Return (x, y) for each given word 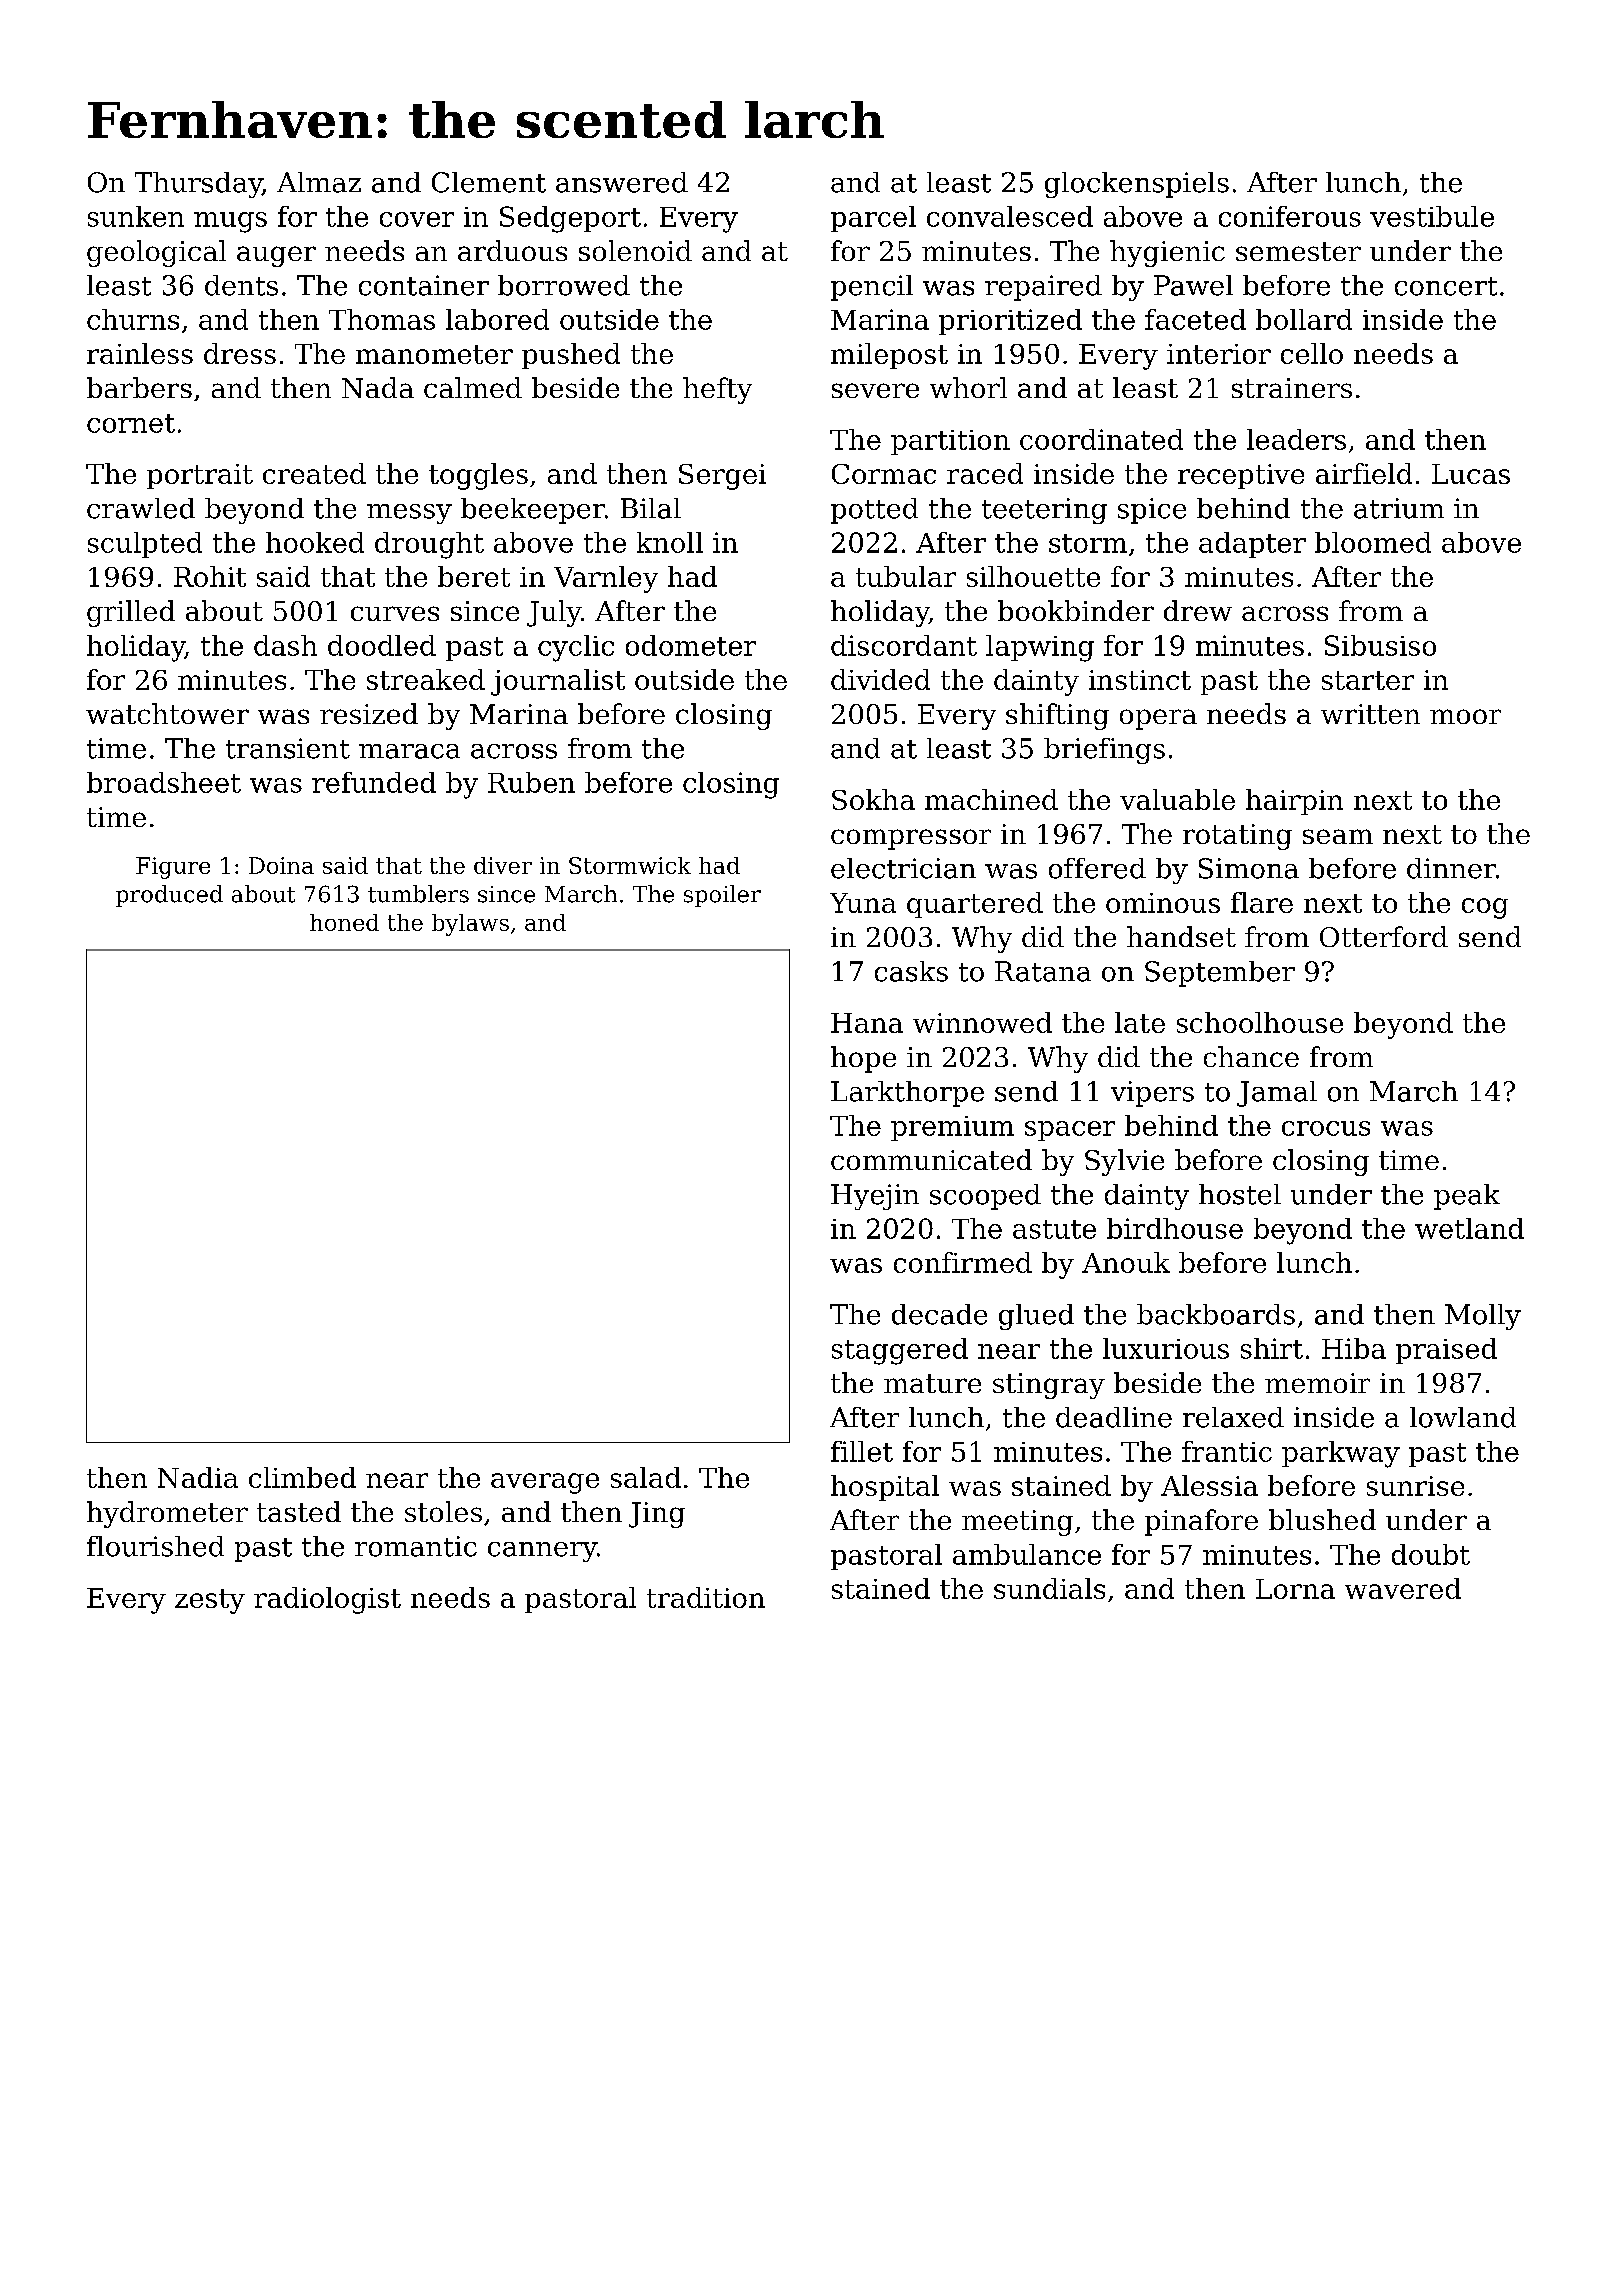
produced (169, 896)
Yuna (863, 903)
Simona (1249, 868)
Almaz (319, 182)
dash (285, 645)
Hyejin (875, 1197)
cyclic (576, 648)
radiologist (327, 1600)
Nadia (198, 1477)
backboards (1216, 1314)
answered (622, 182)
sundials (1049, 1588)
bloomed (1373, 542)
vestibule (1432, 216)
